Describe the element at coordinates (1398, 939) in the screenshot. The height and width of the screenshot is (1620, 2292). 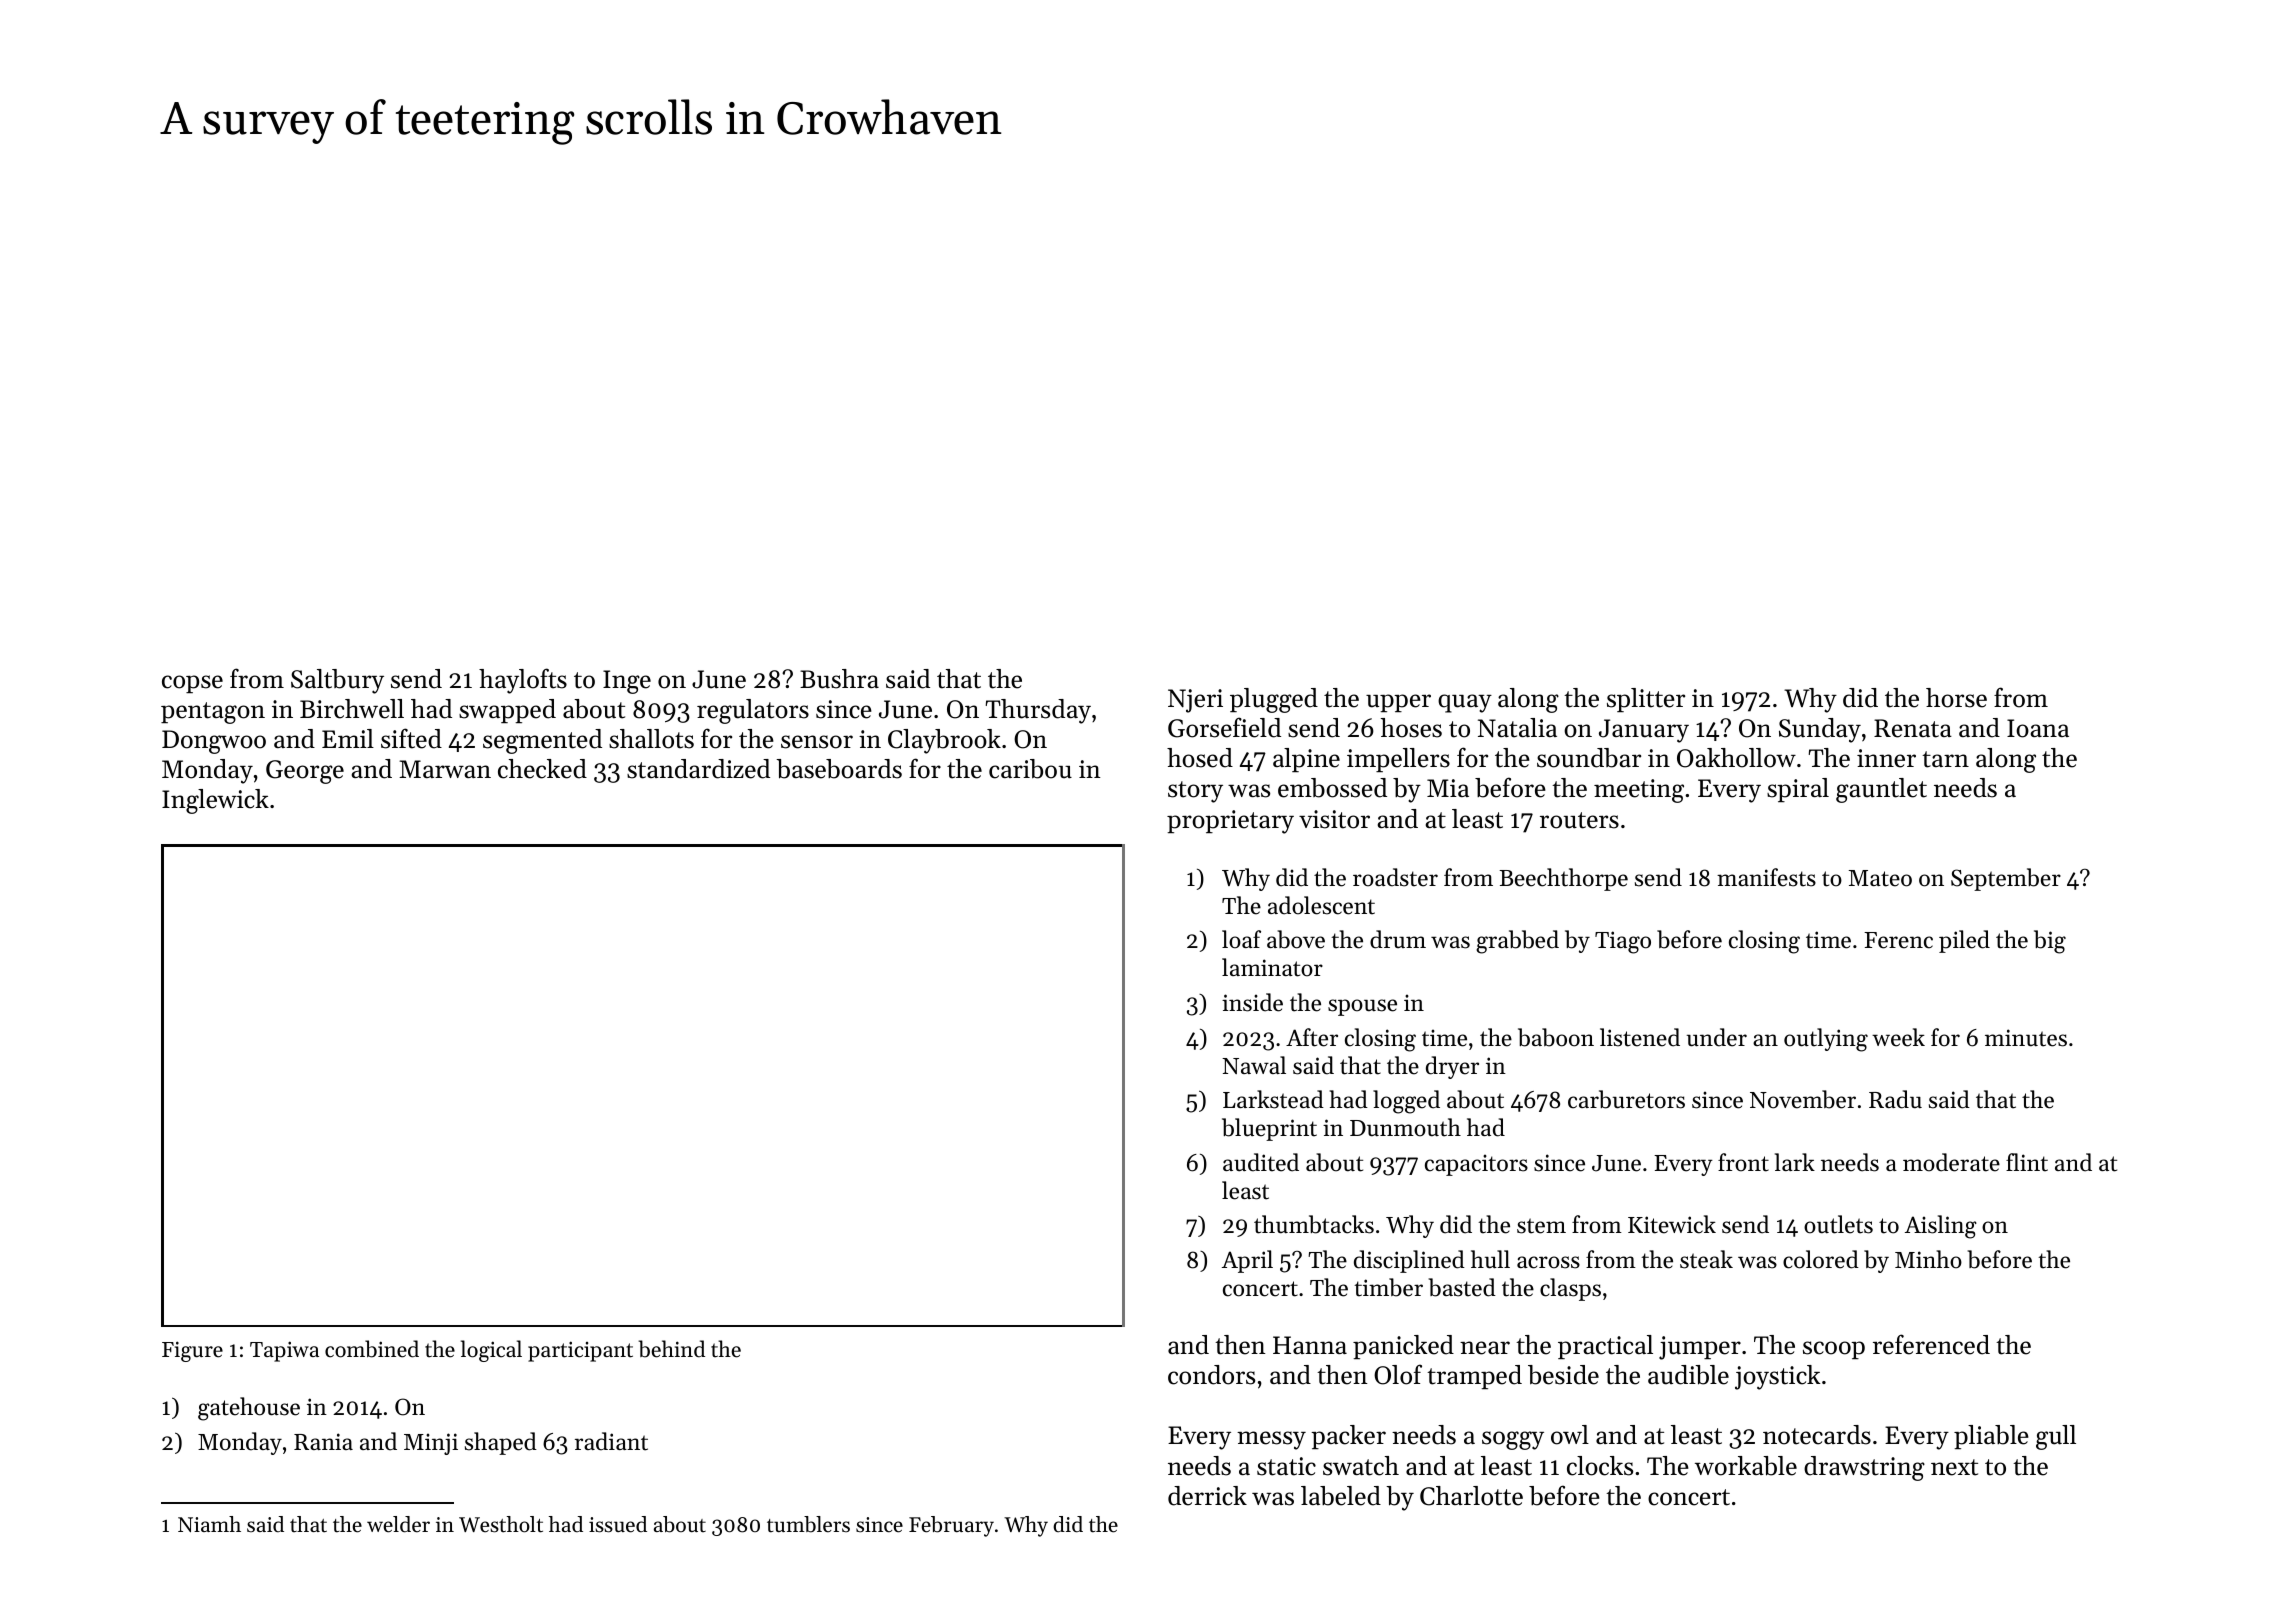
I see `drum` at that location.
